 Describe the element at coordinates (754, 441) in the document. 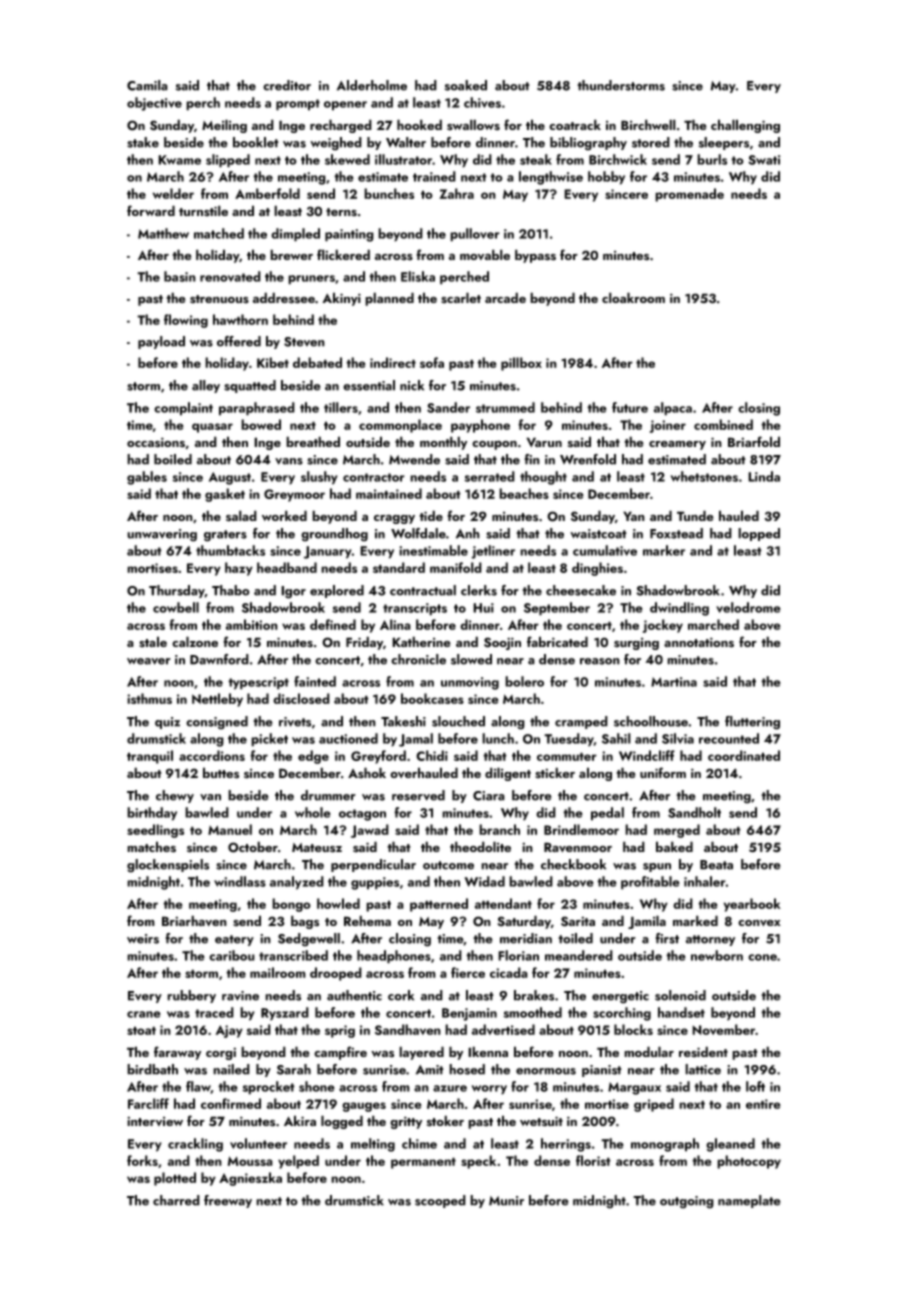

I see `Briarfold` at that location.
